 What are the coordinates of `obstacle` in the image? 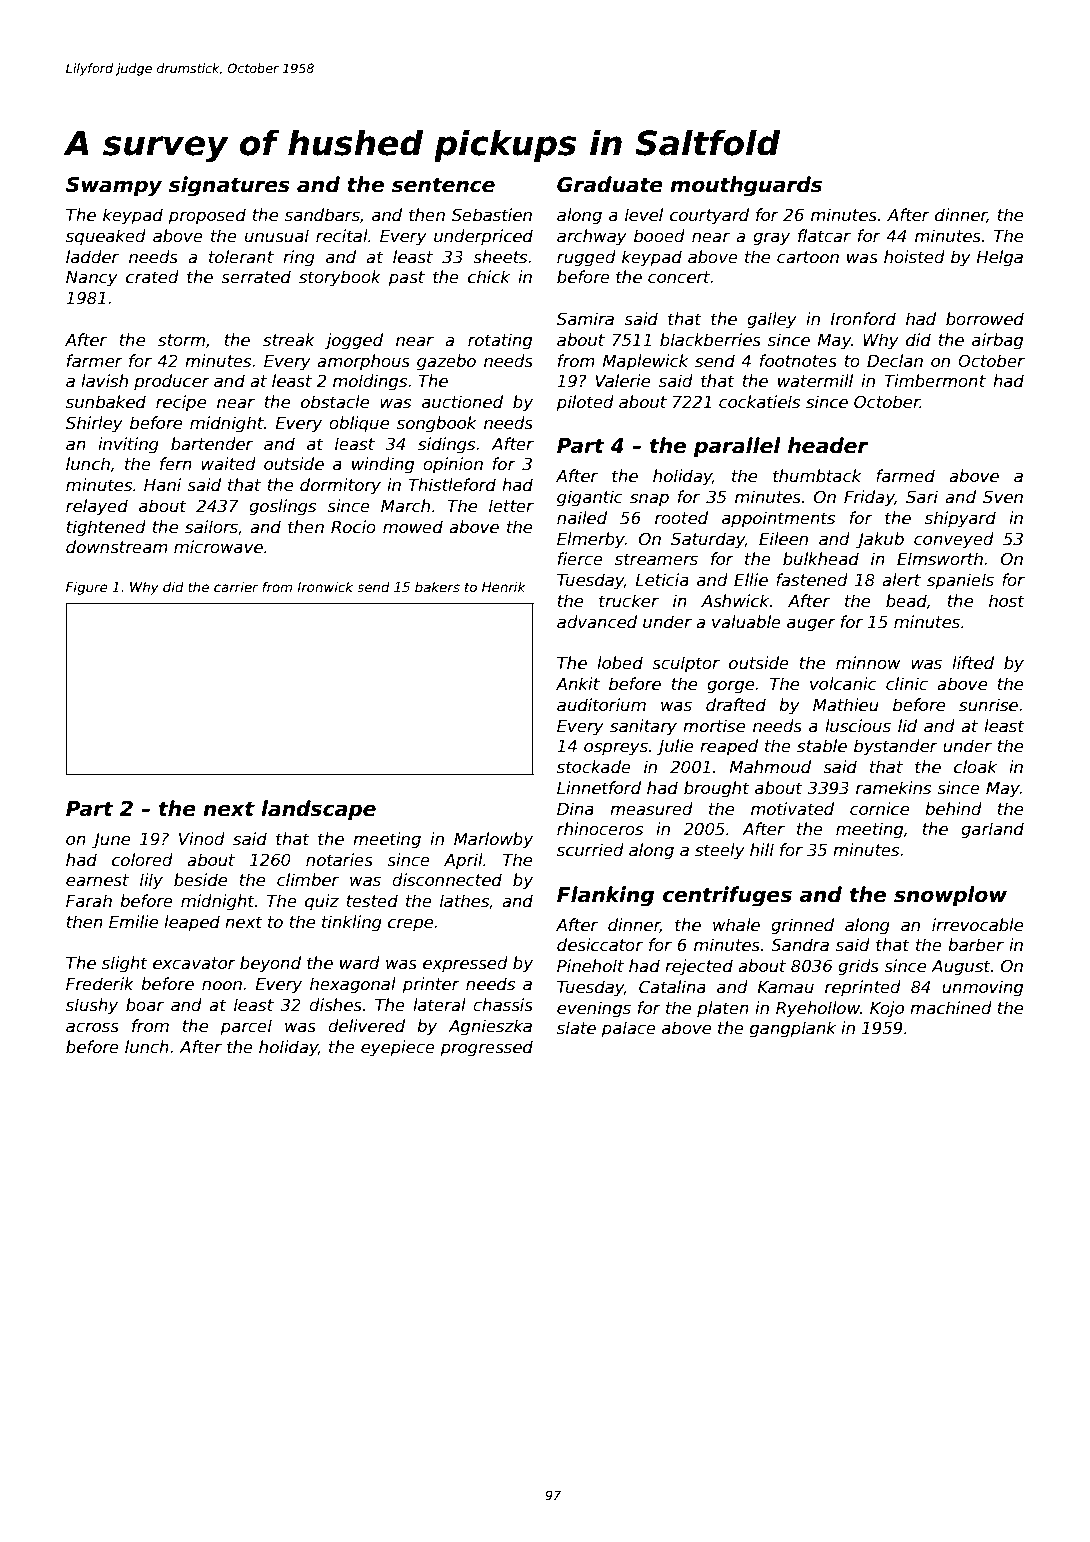 It's located at (335, 402).
